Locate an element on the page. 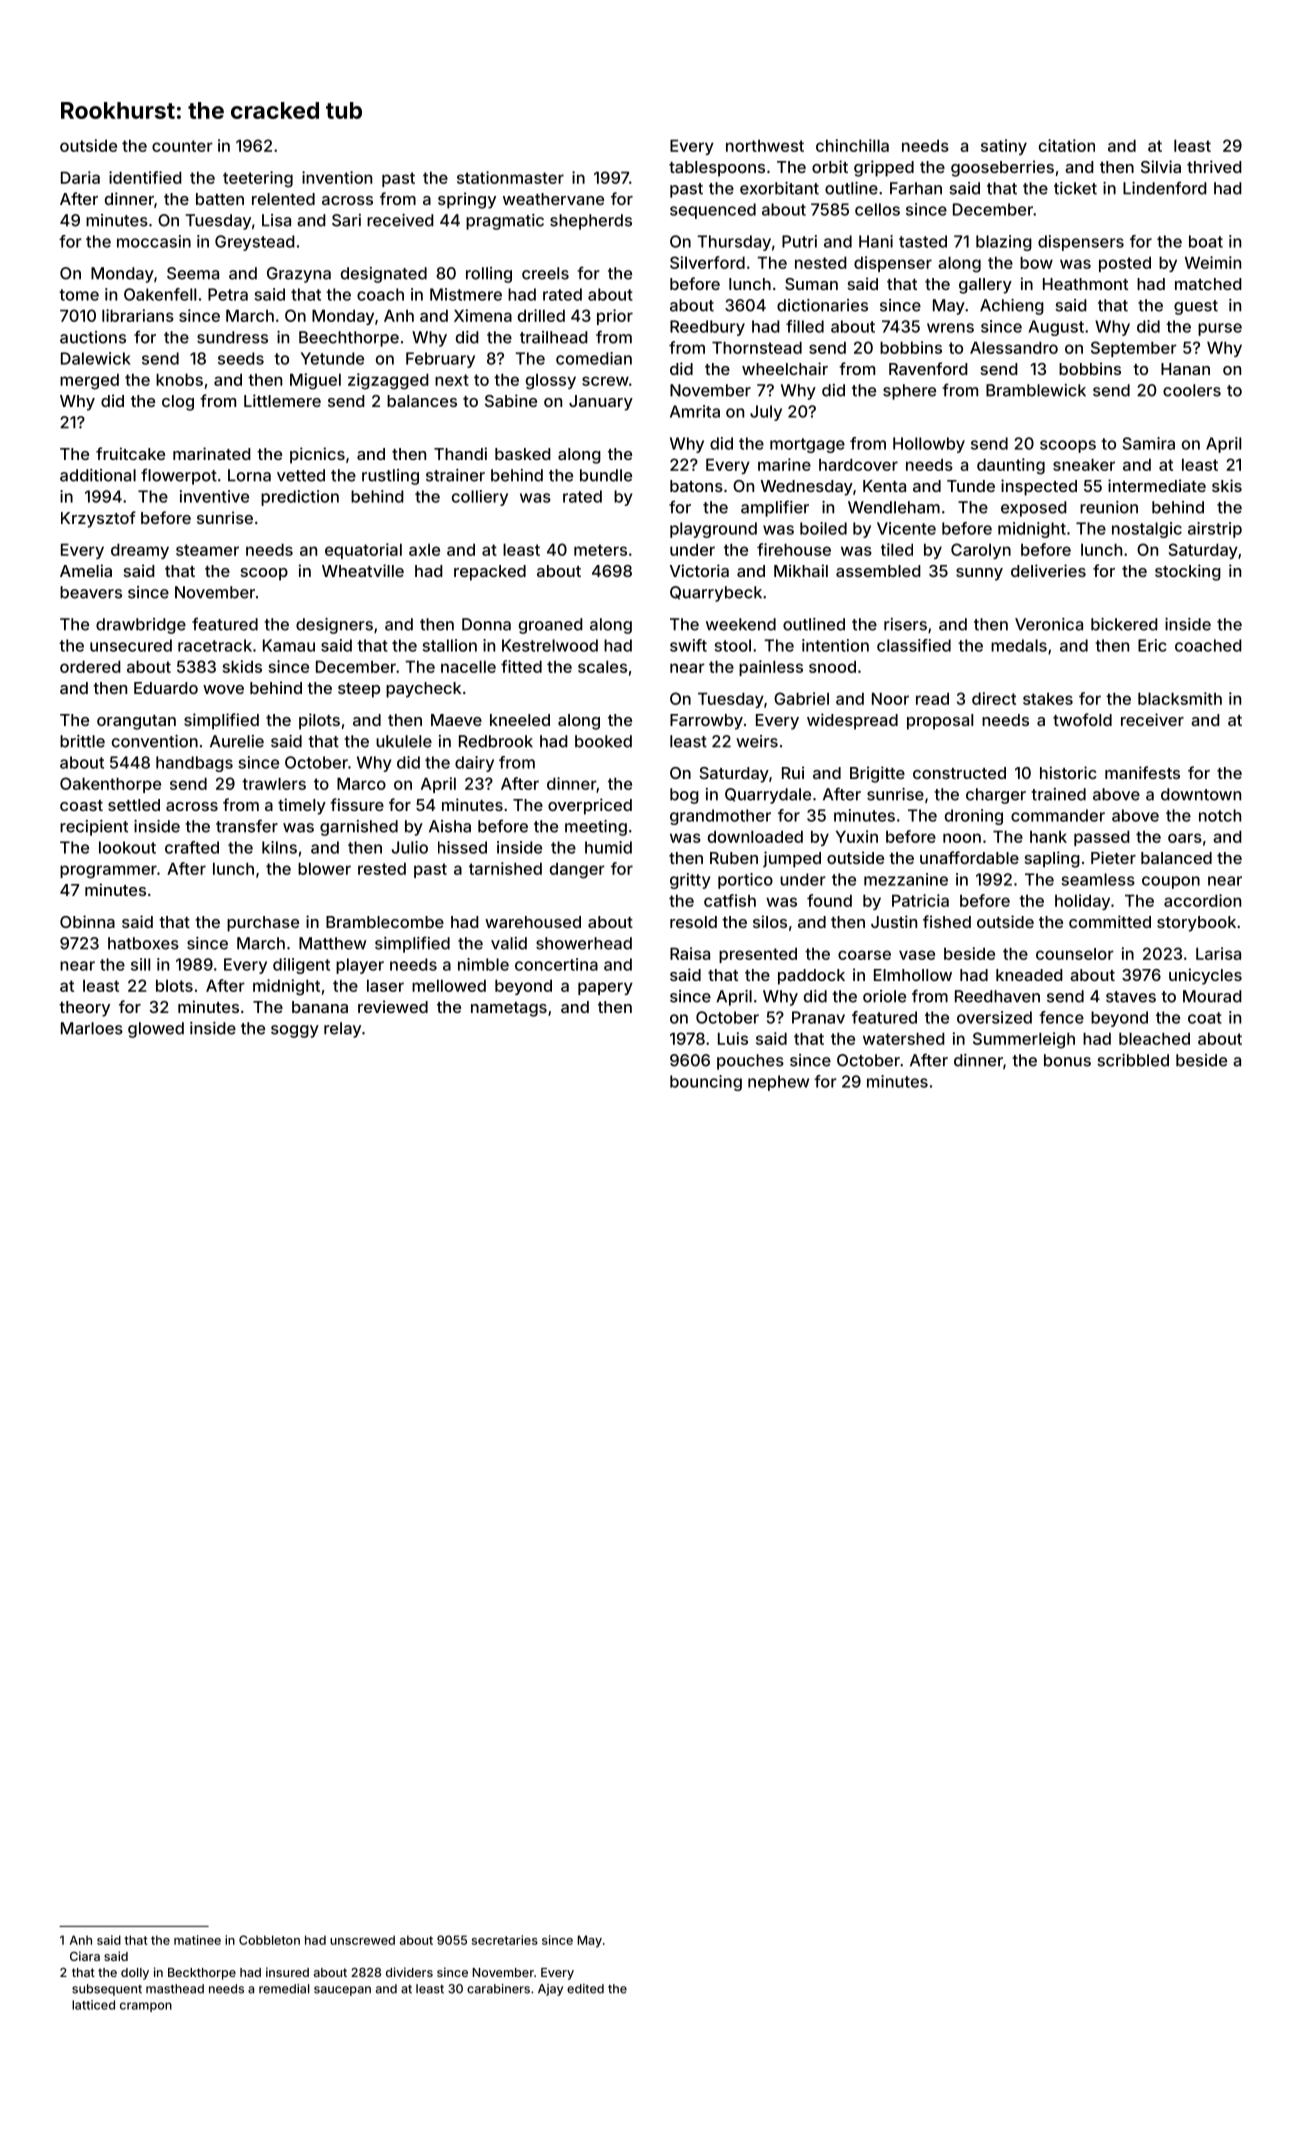 The width and height of the document is (1302, 2144). transfer is located at coordinates (247, 826).
